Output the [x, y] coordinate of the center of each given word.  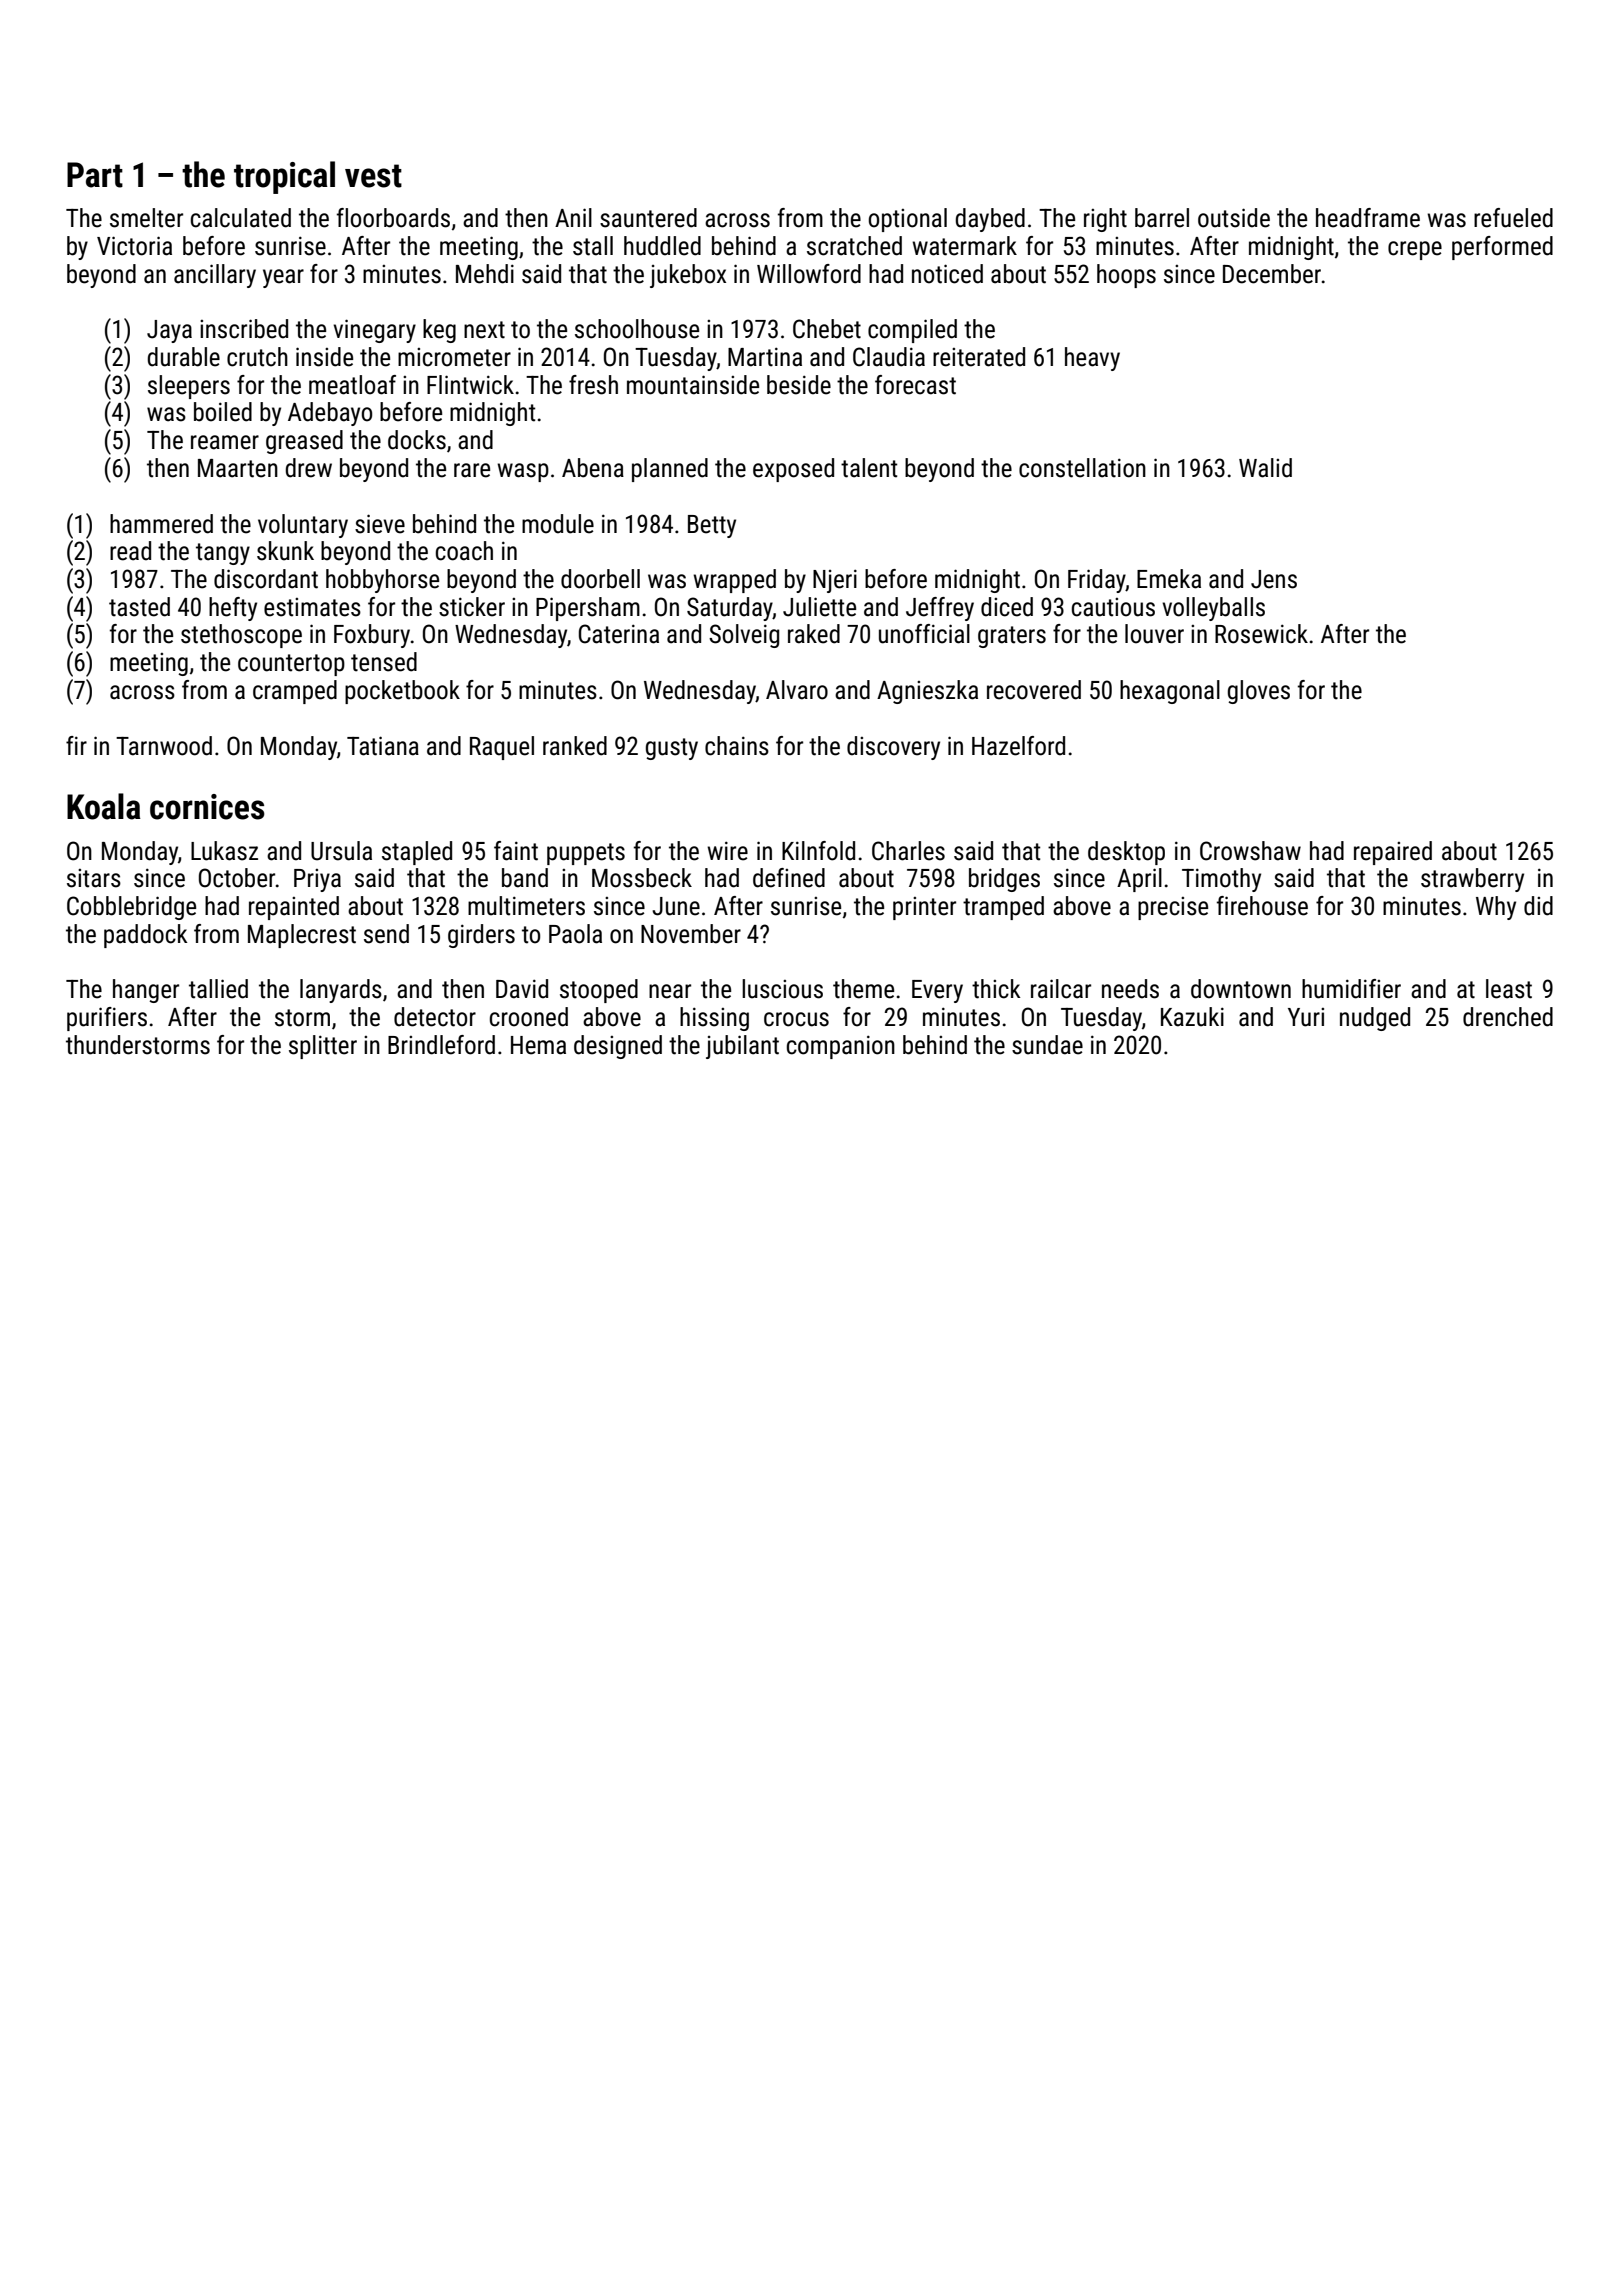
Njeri [835, 581]
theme [863, 989]
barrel [1162, 218]
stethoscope [241, 636]
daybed [990, 220]
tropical [284, 177]
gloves [1259, 692]
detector [435, 1017]
